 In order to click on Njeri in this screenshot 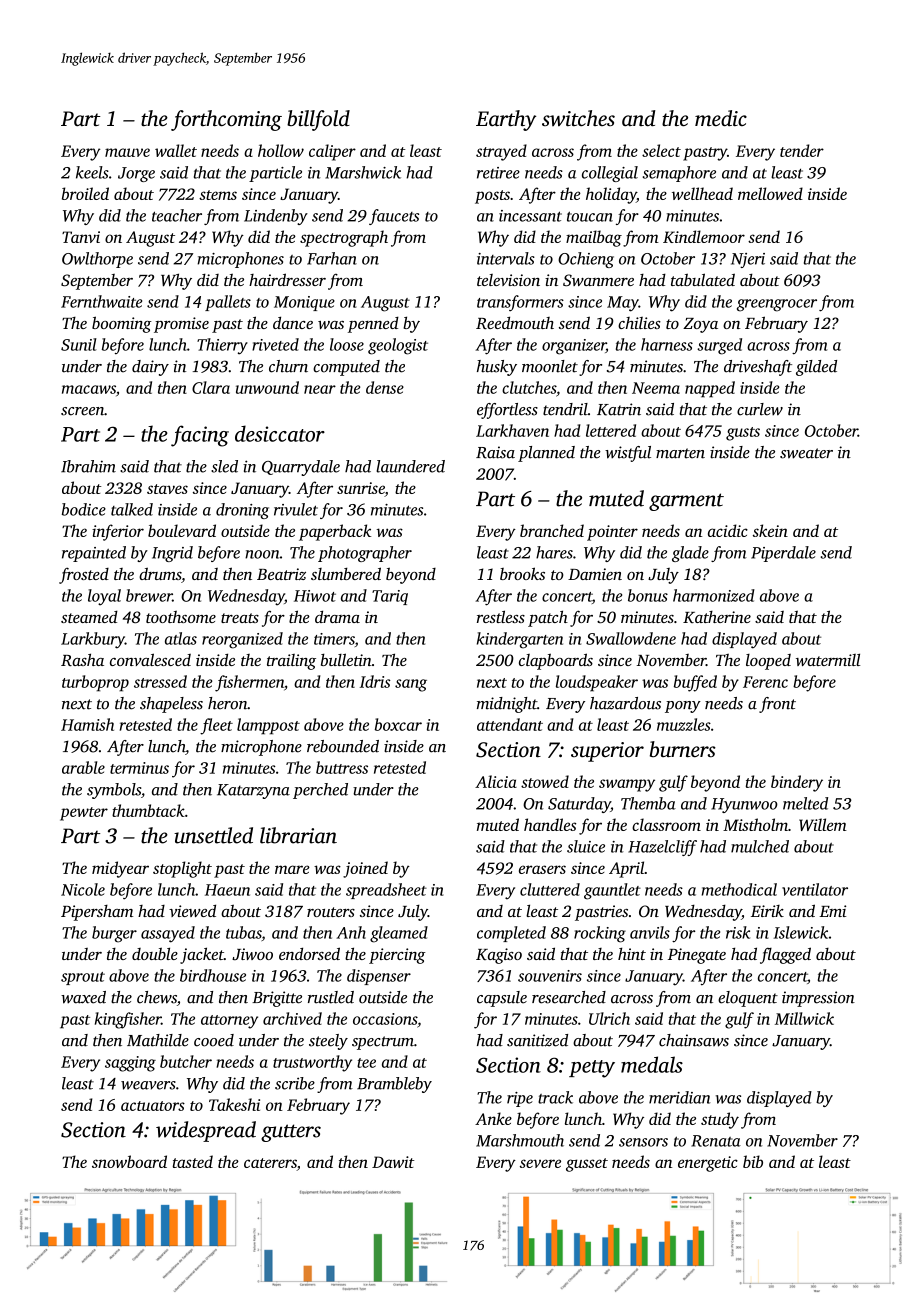, I will do `click(748, 260)`.
